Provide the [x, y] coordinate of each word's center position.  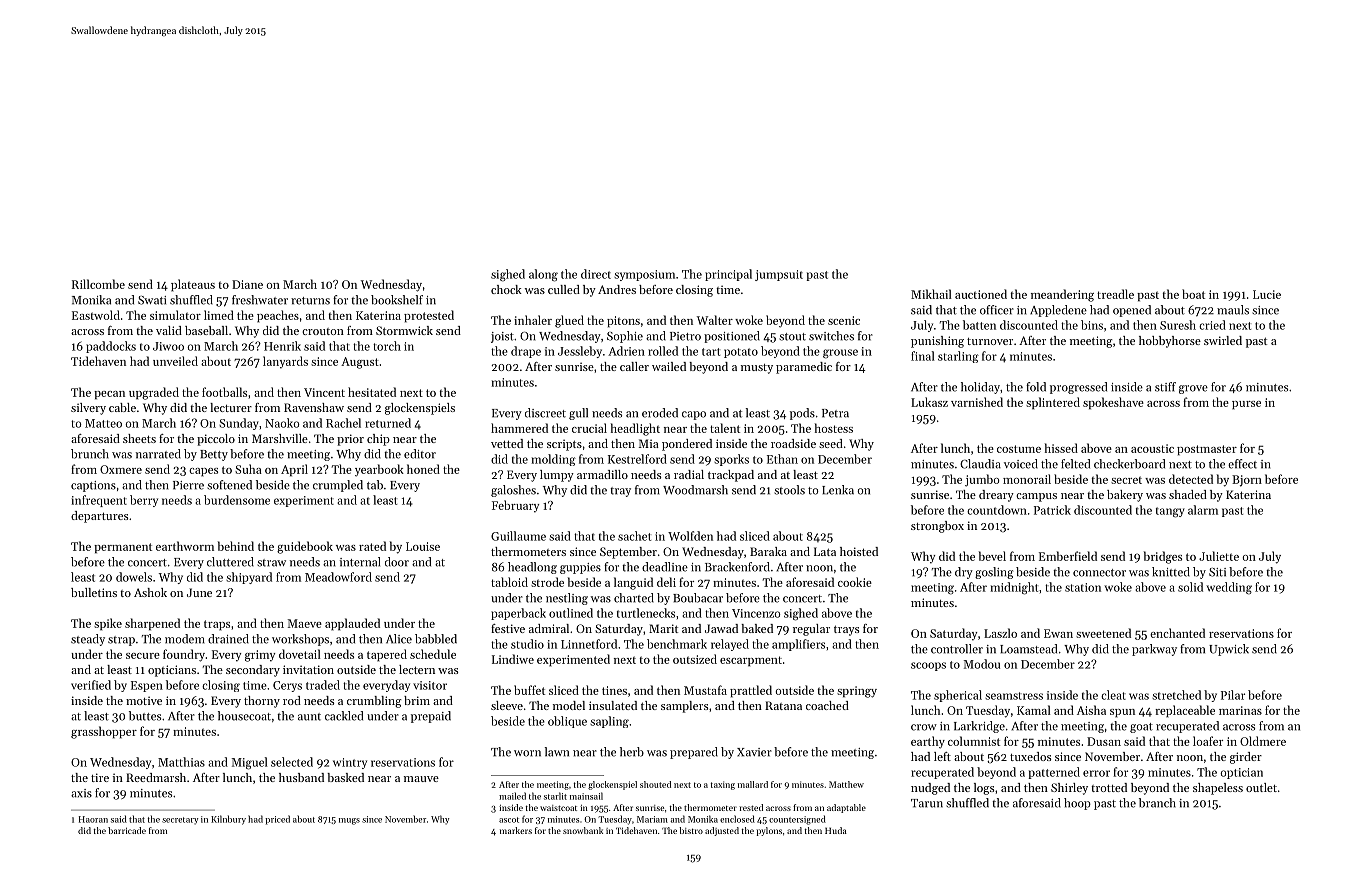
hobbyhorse [1170, 342]
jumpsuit [779, 275]
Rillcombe [98, 284]
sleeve [507, 705]
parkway [1154, 650]
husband [301, 777]
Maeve [305, 623]
